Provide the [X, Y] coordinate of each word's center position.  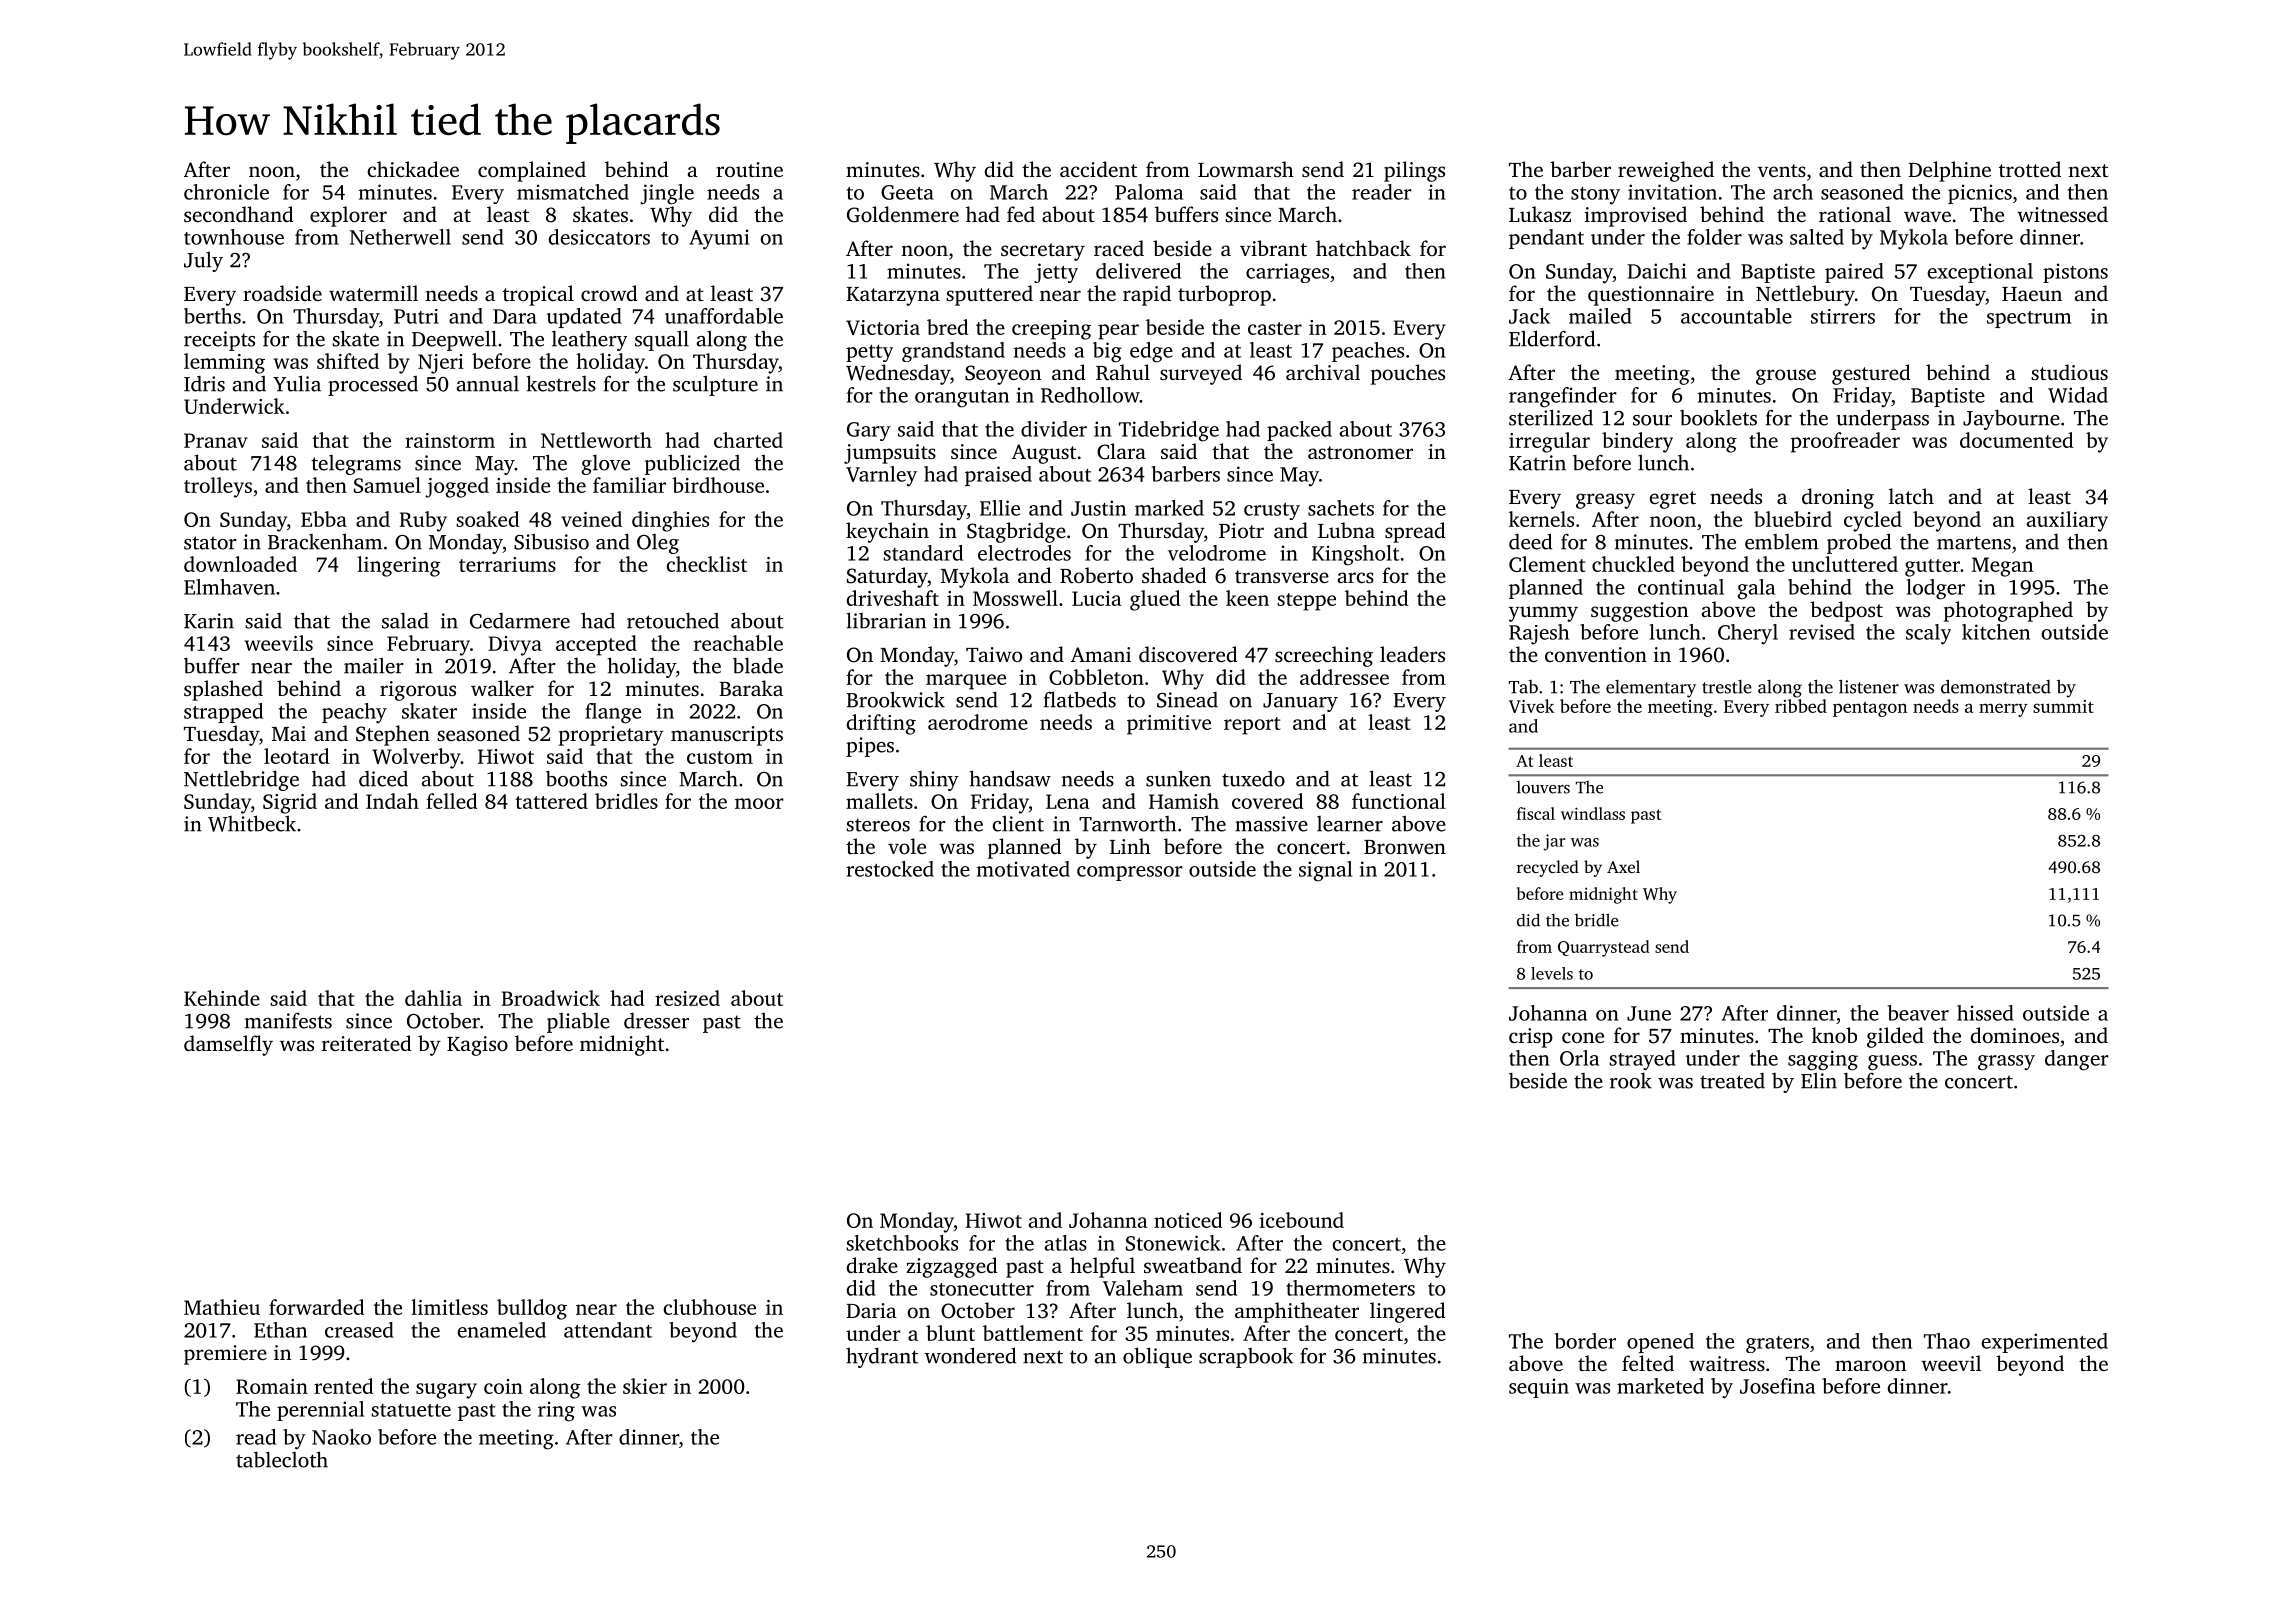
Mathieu [222, 1307]
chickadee [413, 169]
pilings [1414, 171]
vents [1782, 170]
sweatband [1193, 1265]
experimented [2044, 1343]
